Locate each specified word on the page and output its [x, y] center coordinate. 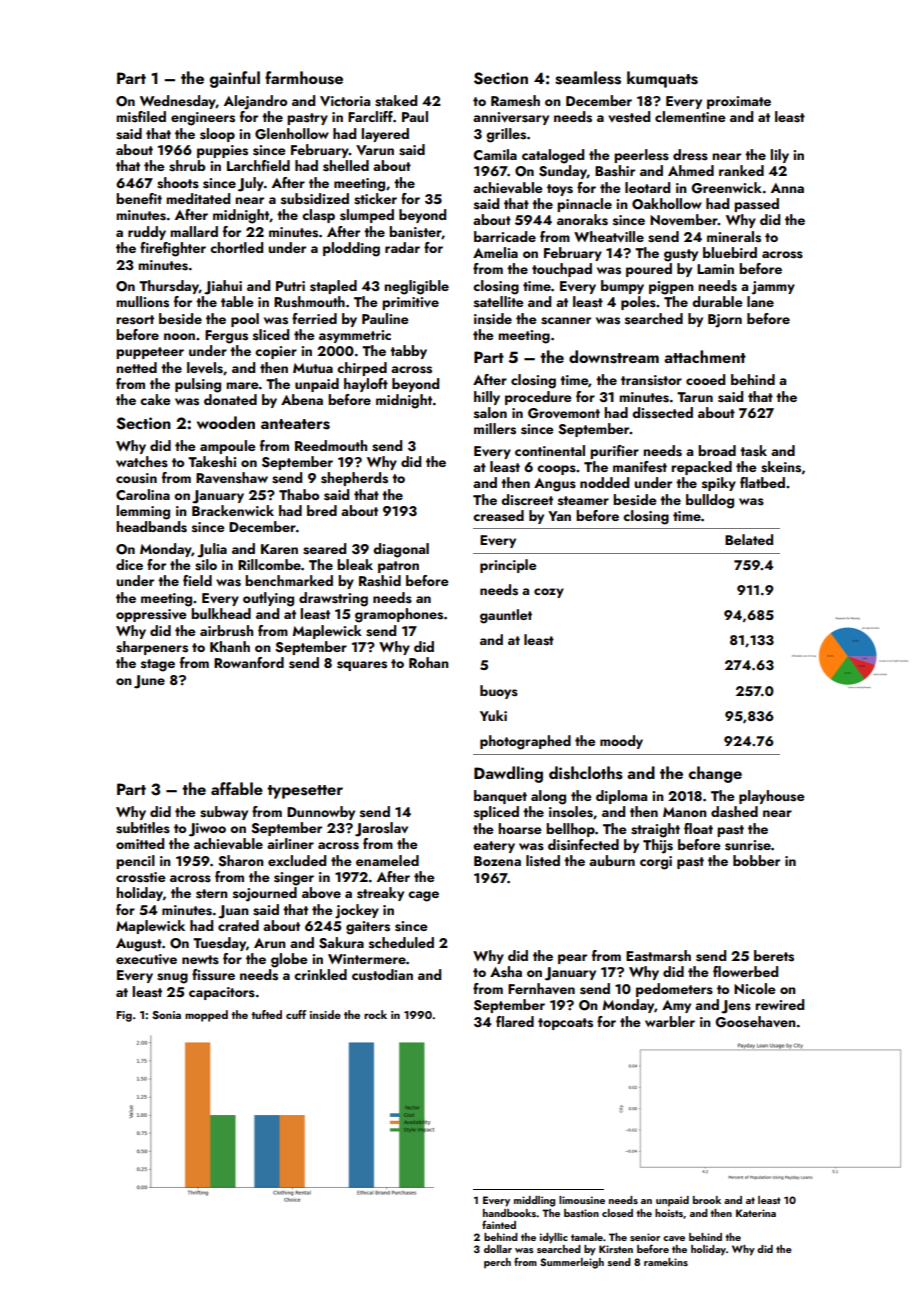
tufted [266, 1014]
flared [515, 1021]
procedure [538, 398]
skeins [781, 467]
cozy [549, 593]
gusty [681, 255]
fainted [499, 1224]
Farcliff [370, 116]
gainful [235, 79]
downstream [614, 357]
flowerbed [745, 971]
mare [242, 385]
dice [129, 564]
